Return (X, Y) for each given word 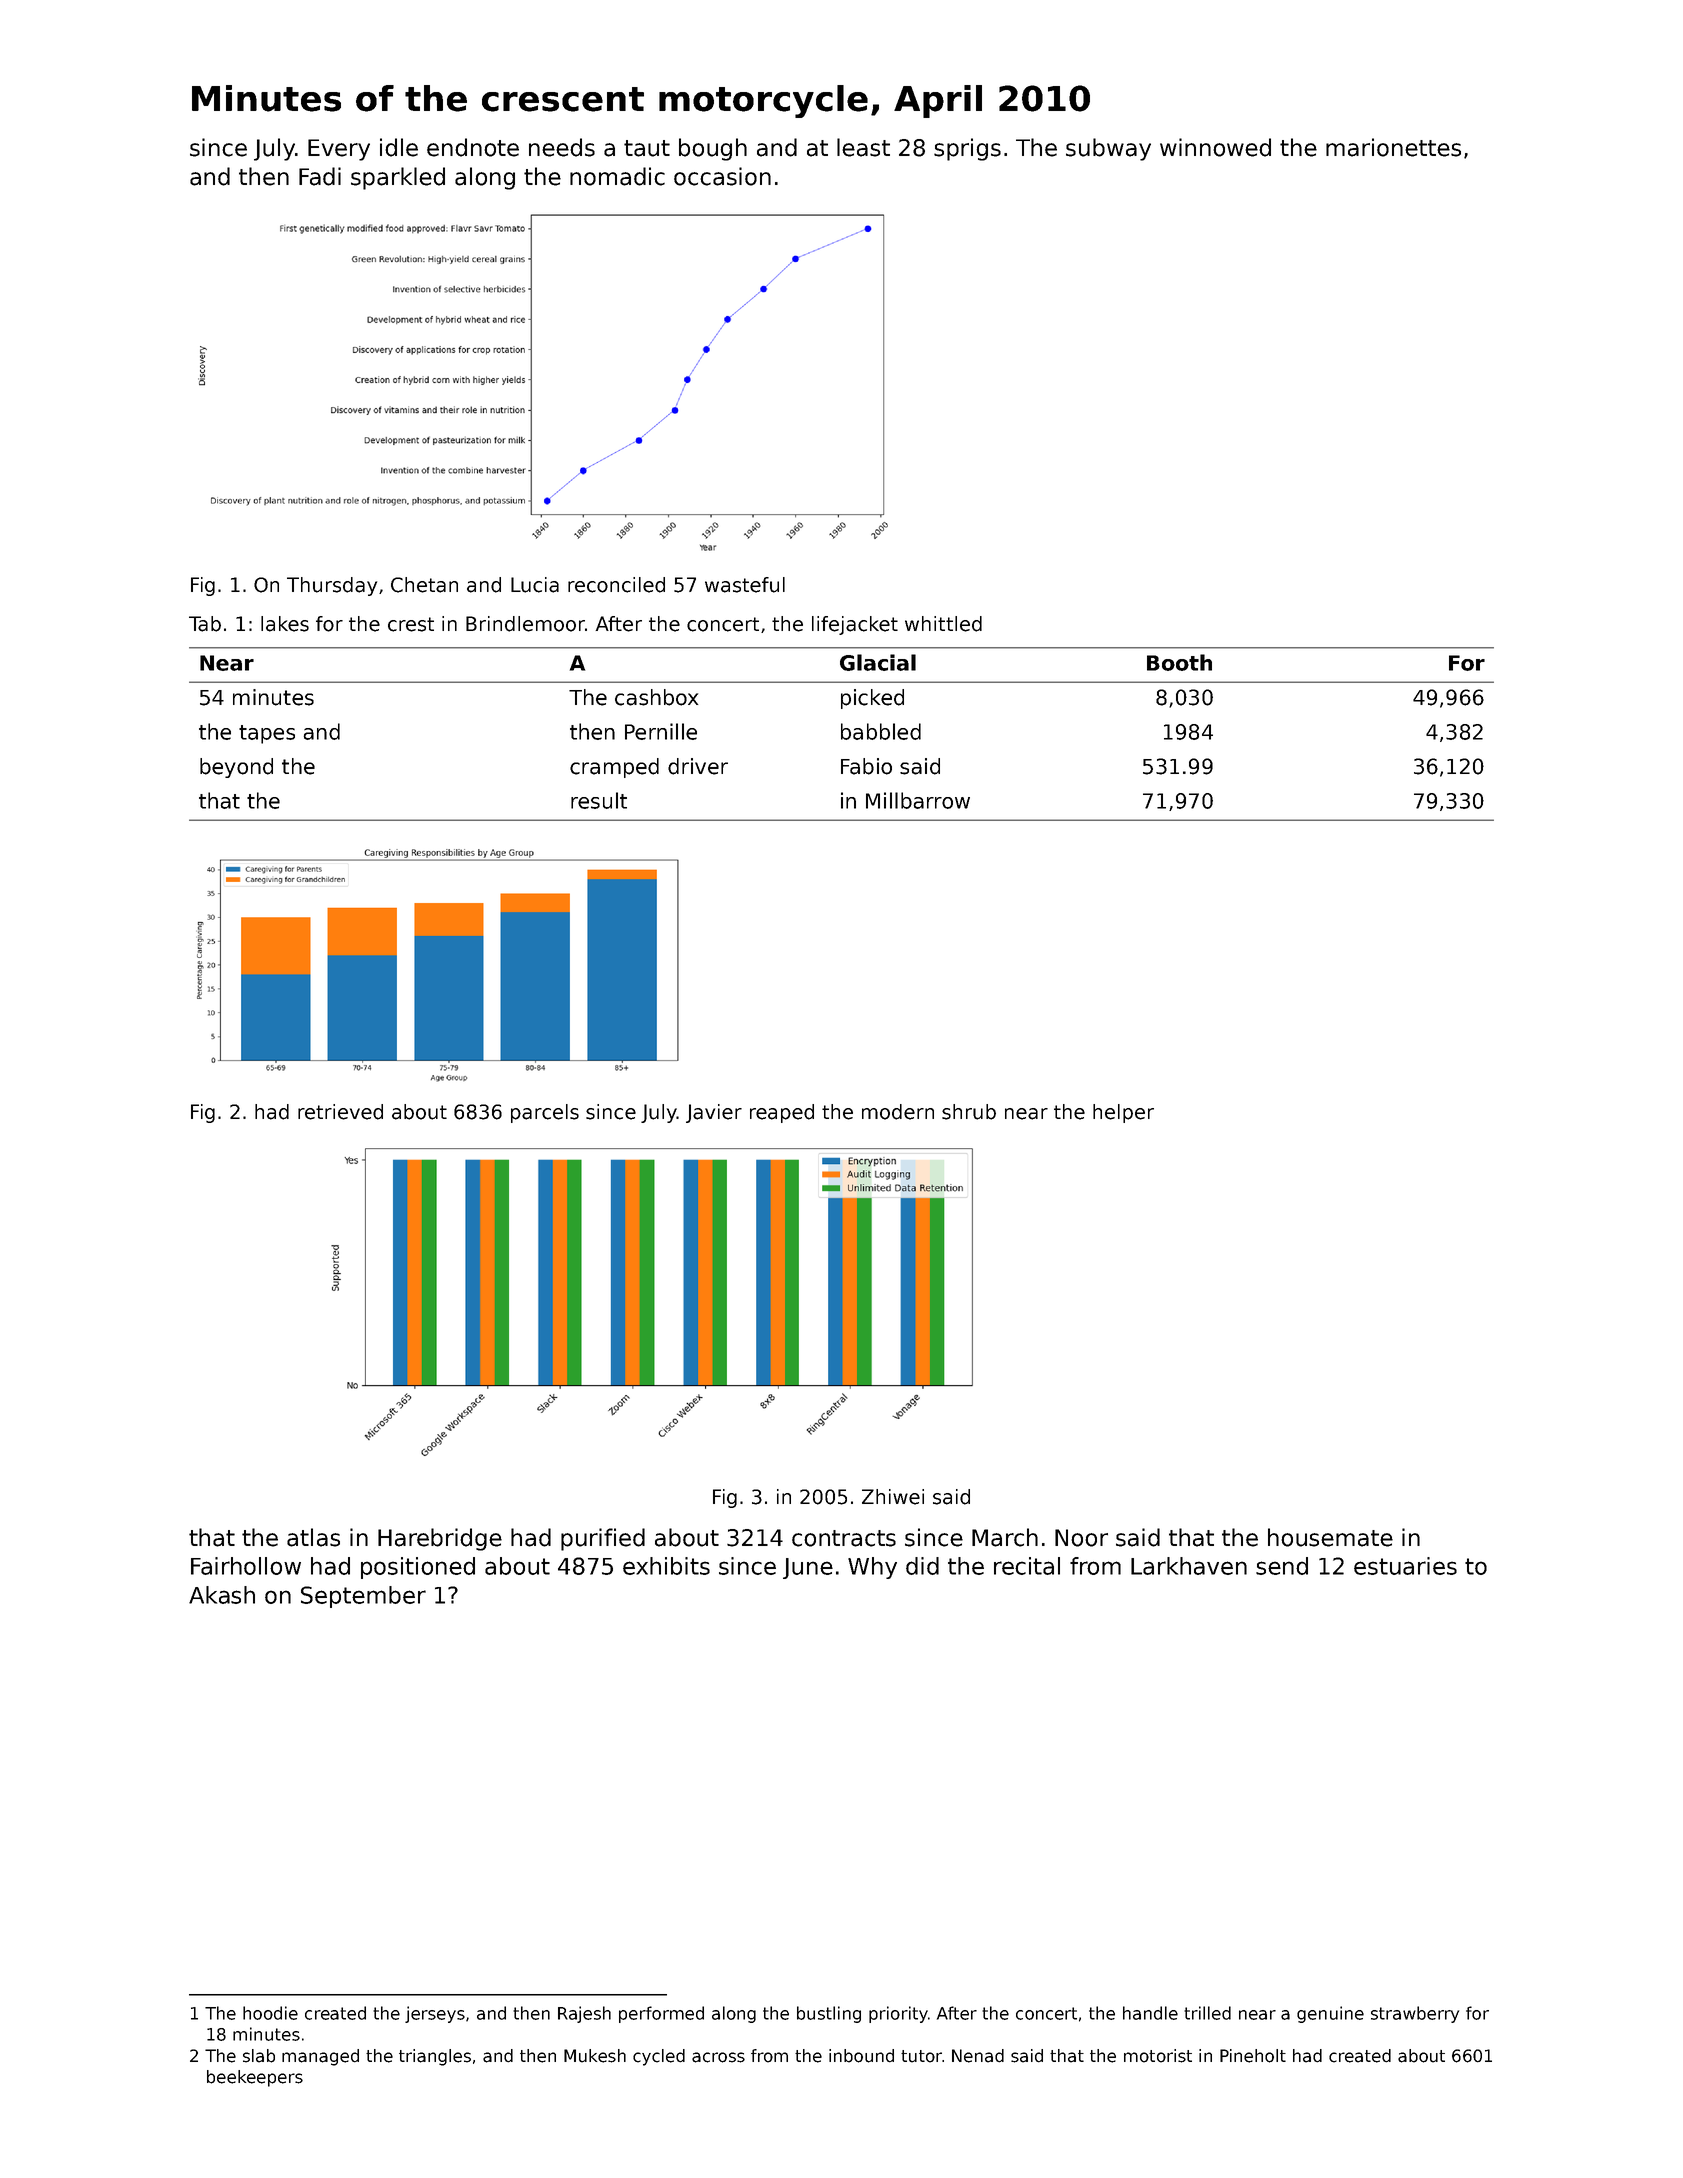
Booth (1179, 662)
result (599, 800)
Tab (205, 624)
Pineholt (1253, 2056)
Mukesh (595, 2056)
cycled (659, 2057)
